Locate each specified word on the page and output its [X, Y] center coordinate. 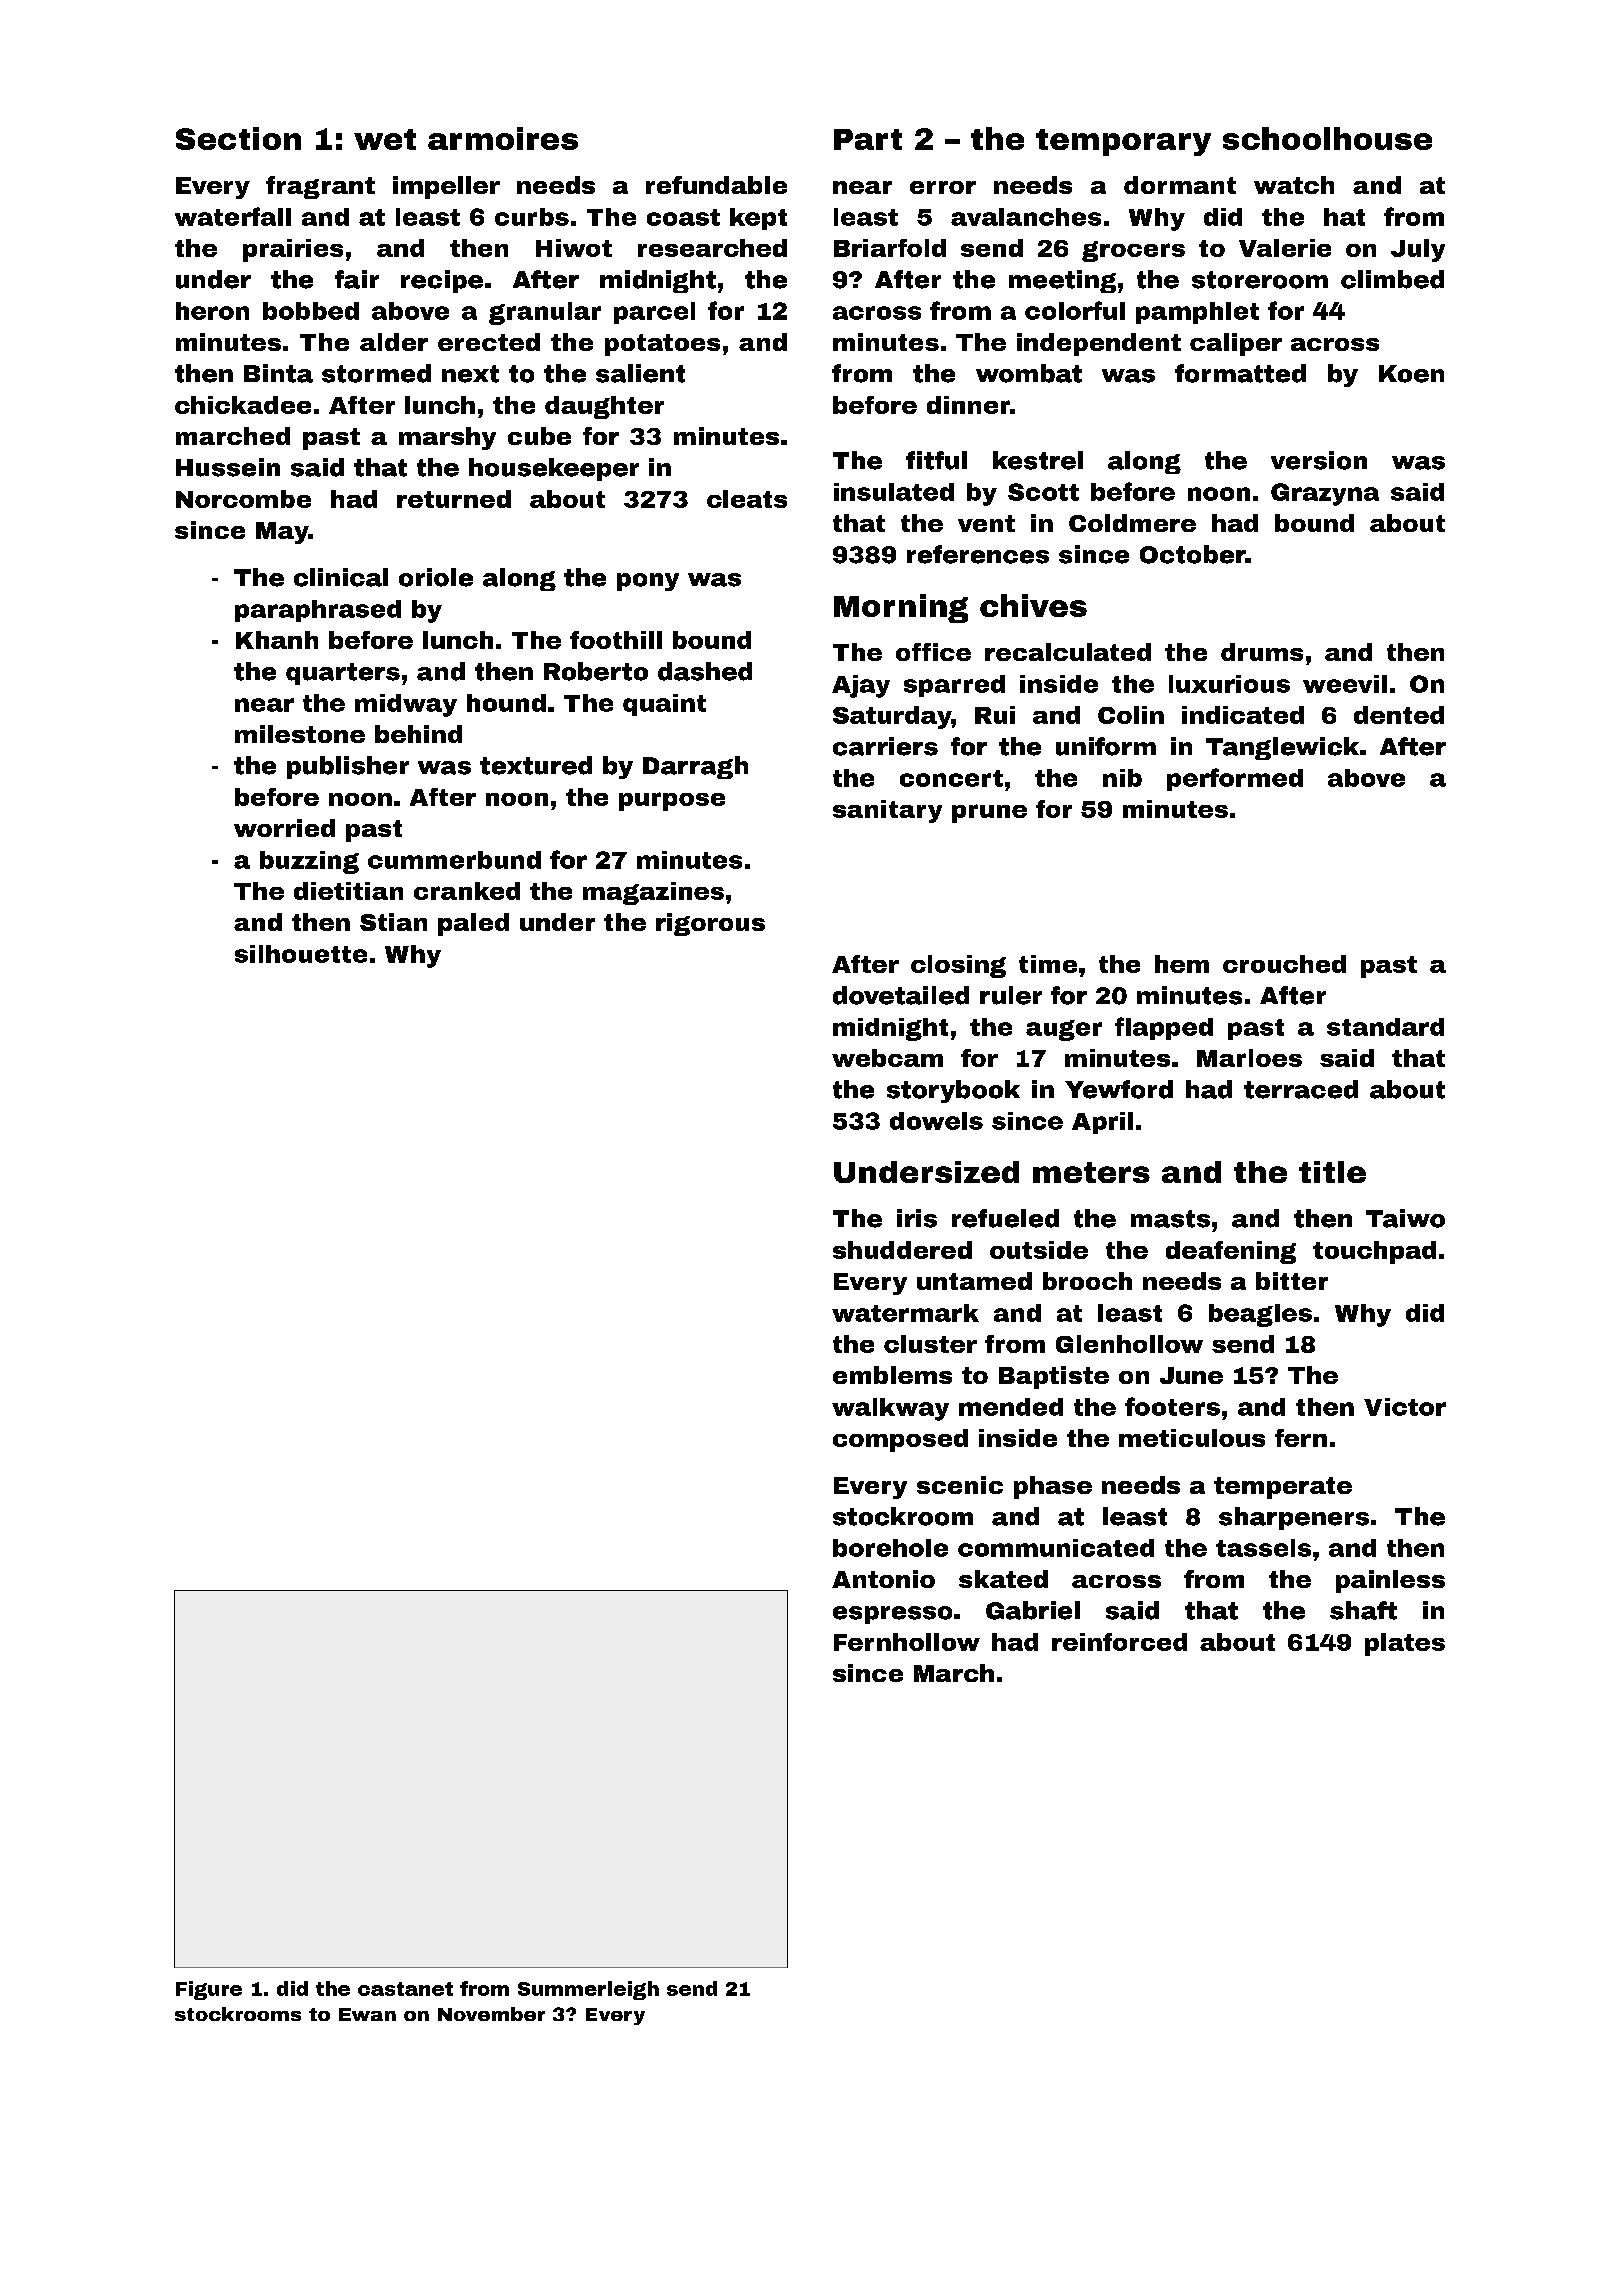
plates [1405, 1644]
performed [1235, 779]
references [978, 554]
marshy [447, 438]
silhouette [301, 954]
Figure [209, 1990]
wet [385, 139]
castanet [405, 1989]
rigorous [710, 924]
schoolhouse [1327, 138]
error [943, 187]
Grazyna [1325, 494]
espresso [892, 1615]
